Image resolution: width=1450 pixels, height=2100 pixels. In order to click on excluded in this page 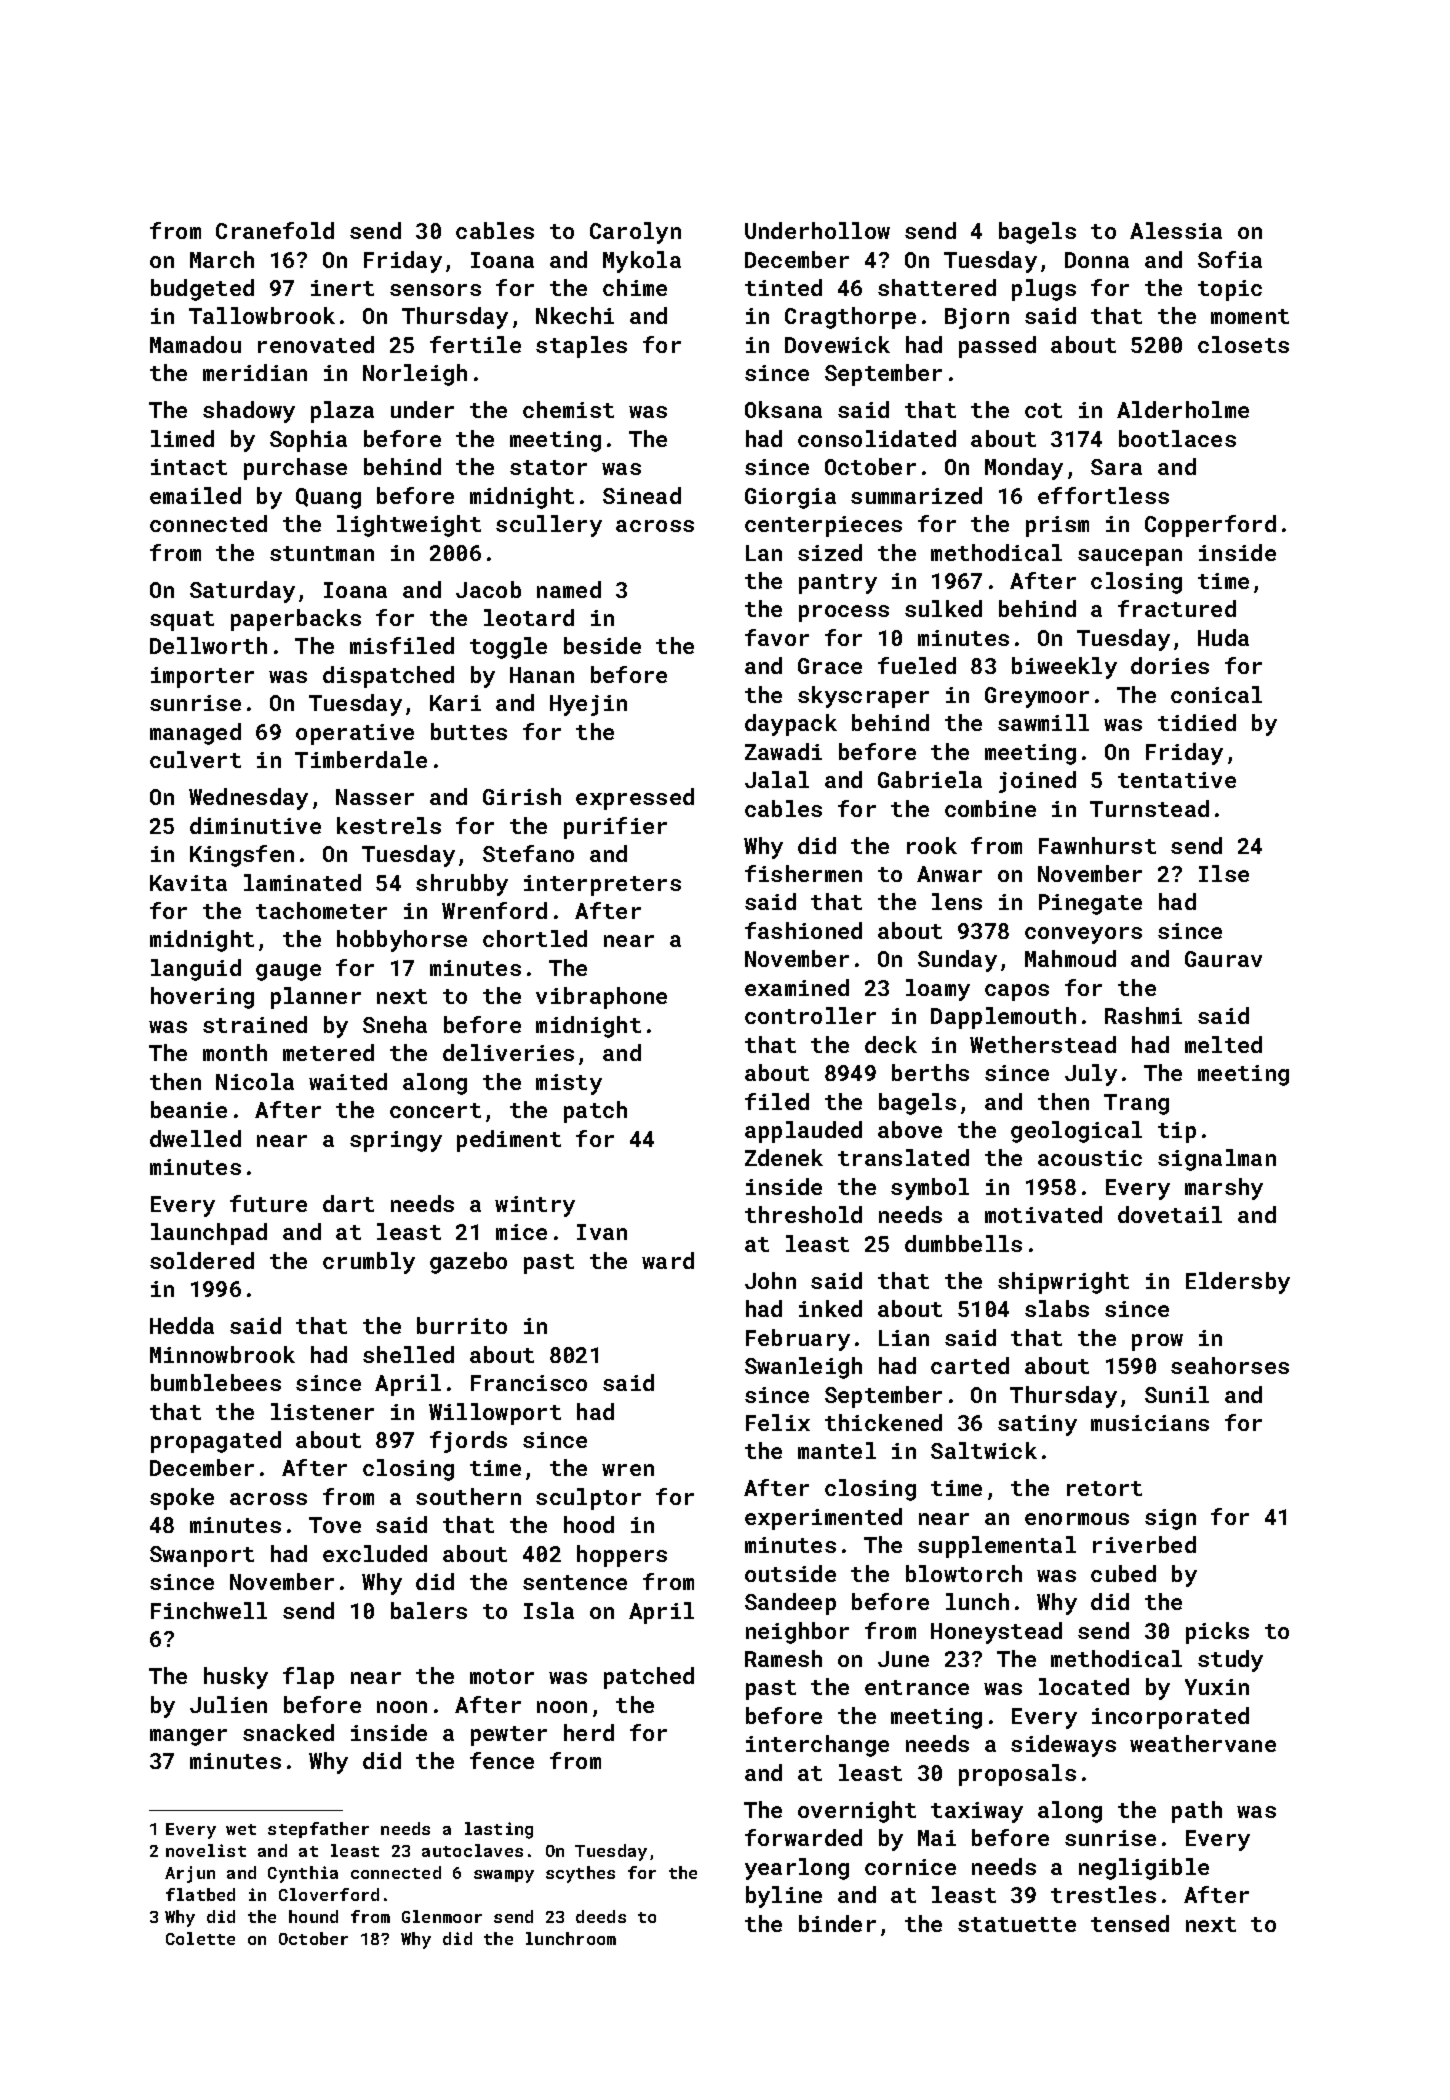, I will do `click(375, 1553)`.
